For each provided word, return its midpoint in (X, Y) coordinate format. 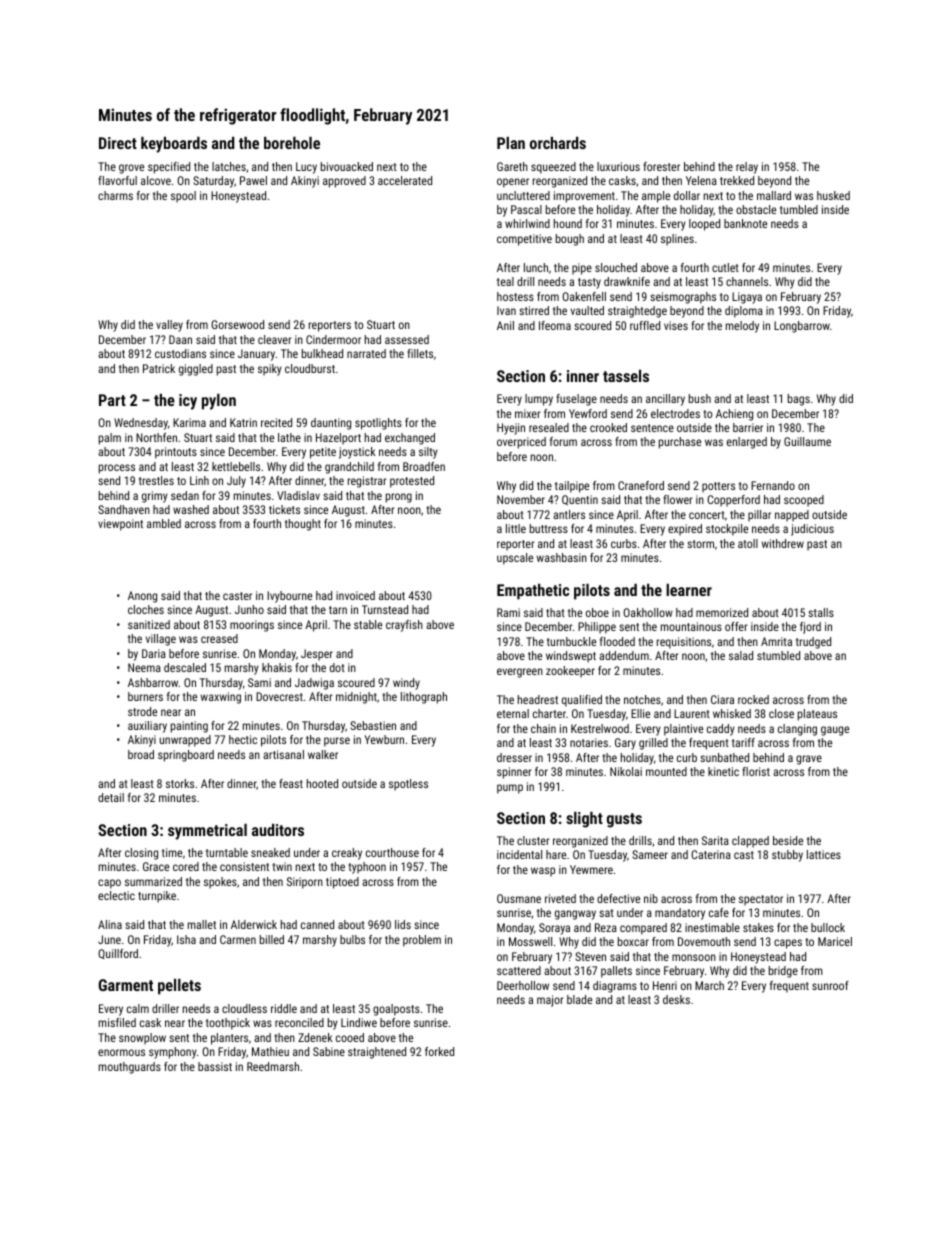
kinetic (723, 771)
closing (141, 854)
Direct (118, 143)
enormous (121, 1052)
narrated (366, 353)
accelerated (405, 180)
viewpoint (120, 525)
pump (510, 789)
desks (676, 999)
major (550, 1001)
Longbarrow (802, 327)
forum (563, 441)
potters (718, 487)
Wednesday (141, 424)
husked (833, 195)
